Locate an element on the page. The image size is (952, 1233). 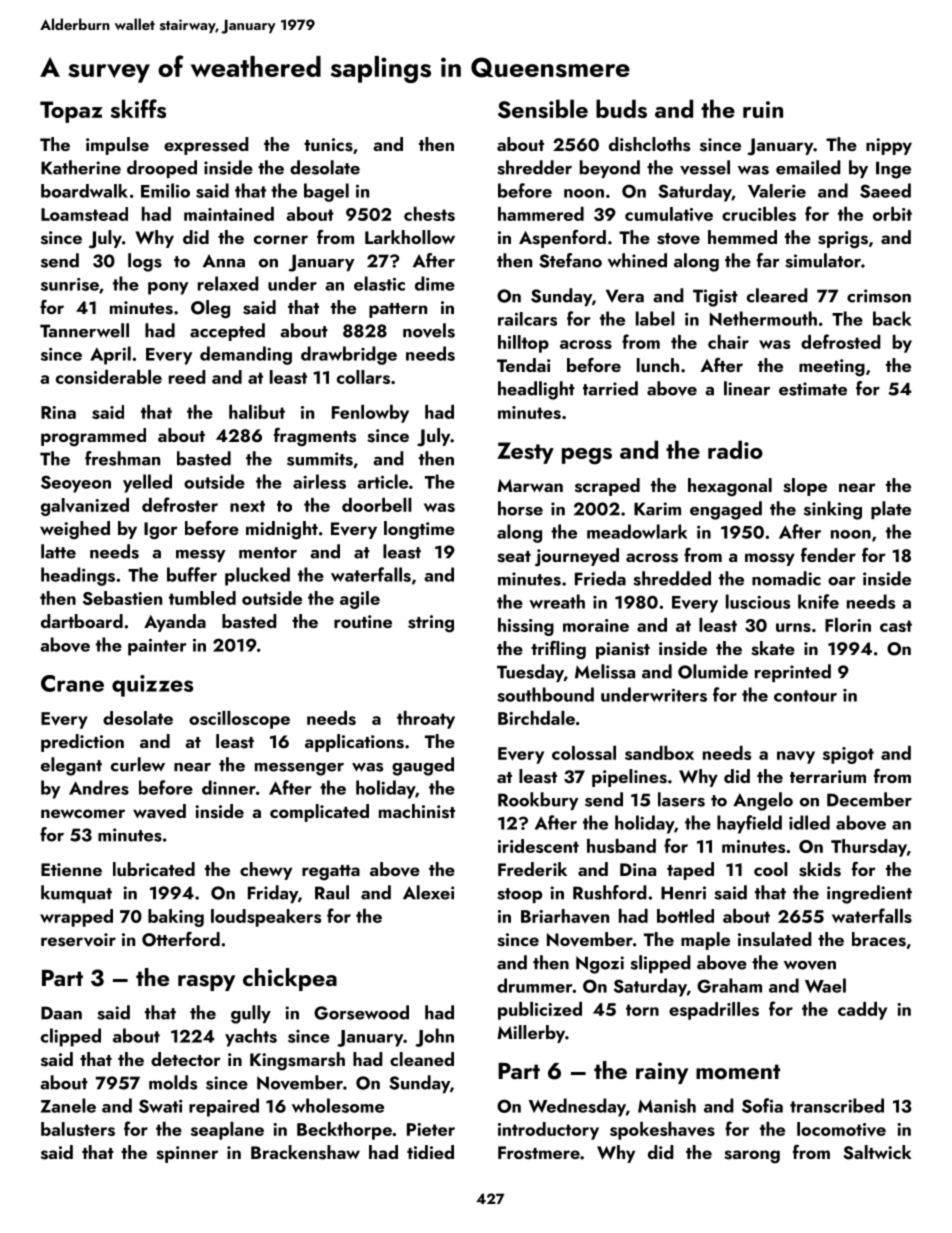
pegs is located at coordinates (587, 456).
